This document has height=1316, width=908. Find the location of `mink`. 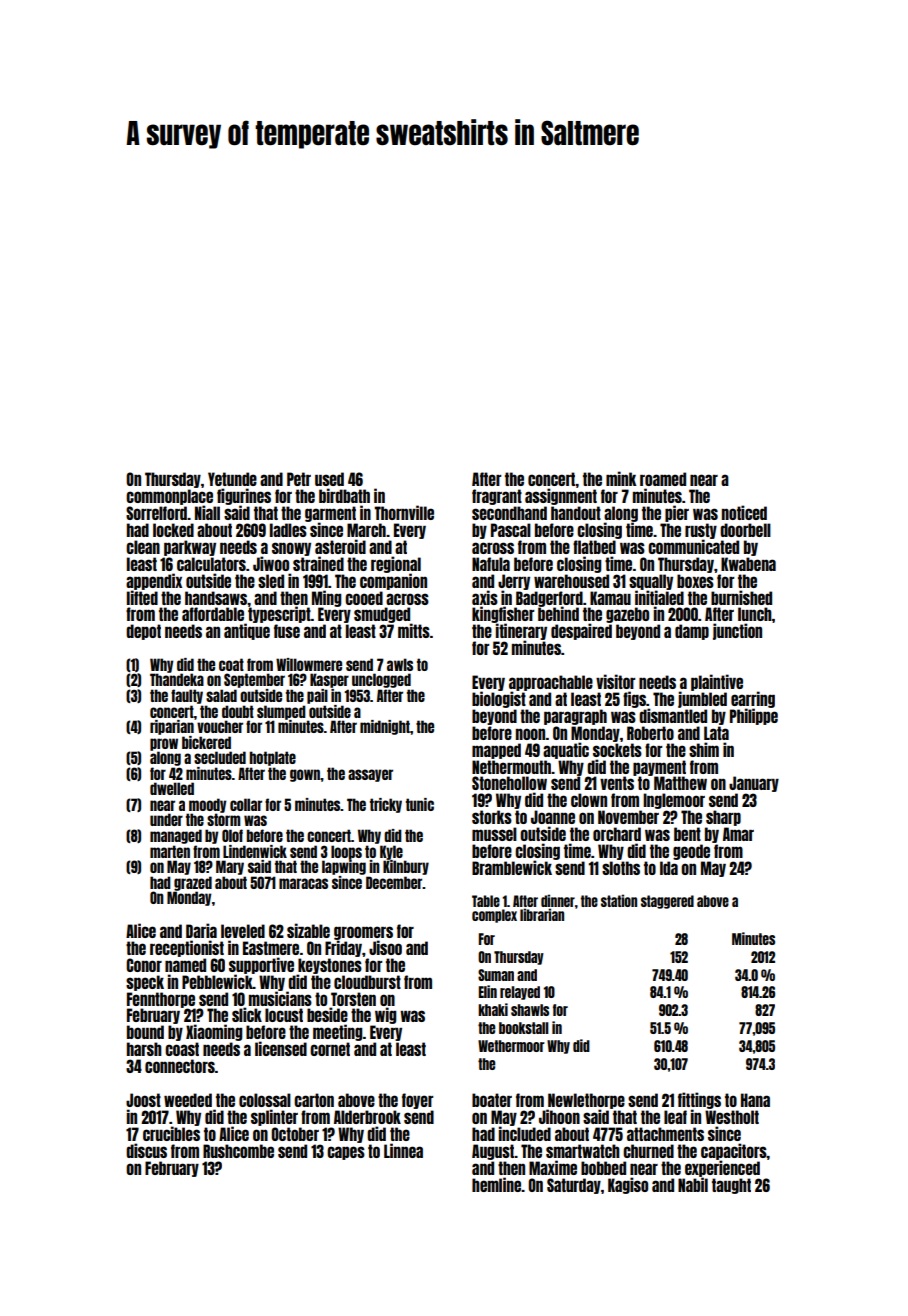

mink is located at coordinates (621, 478).
